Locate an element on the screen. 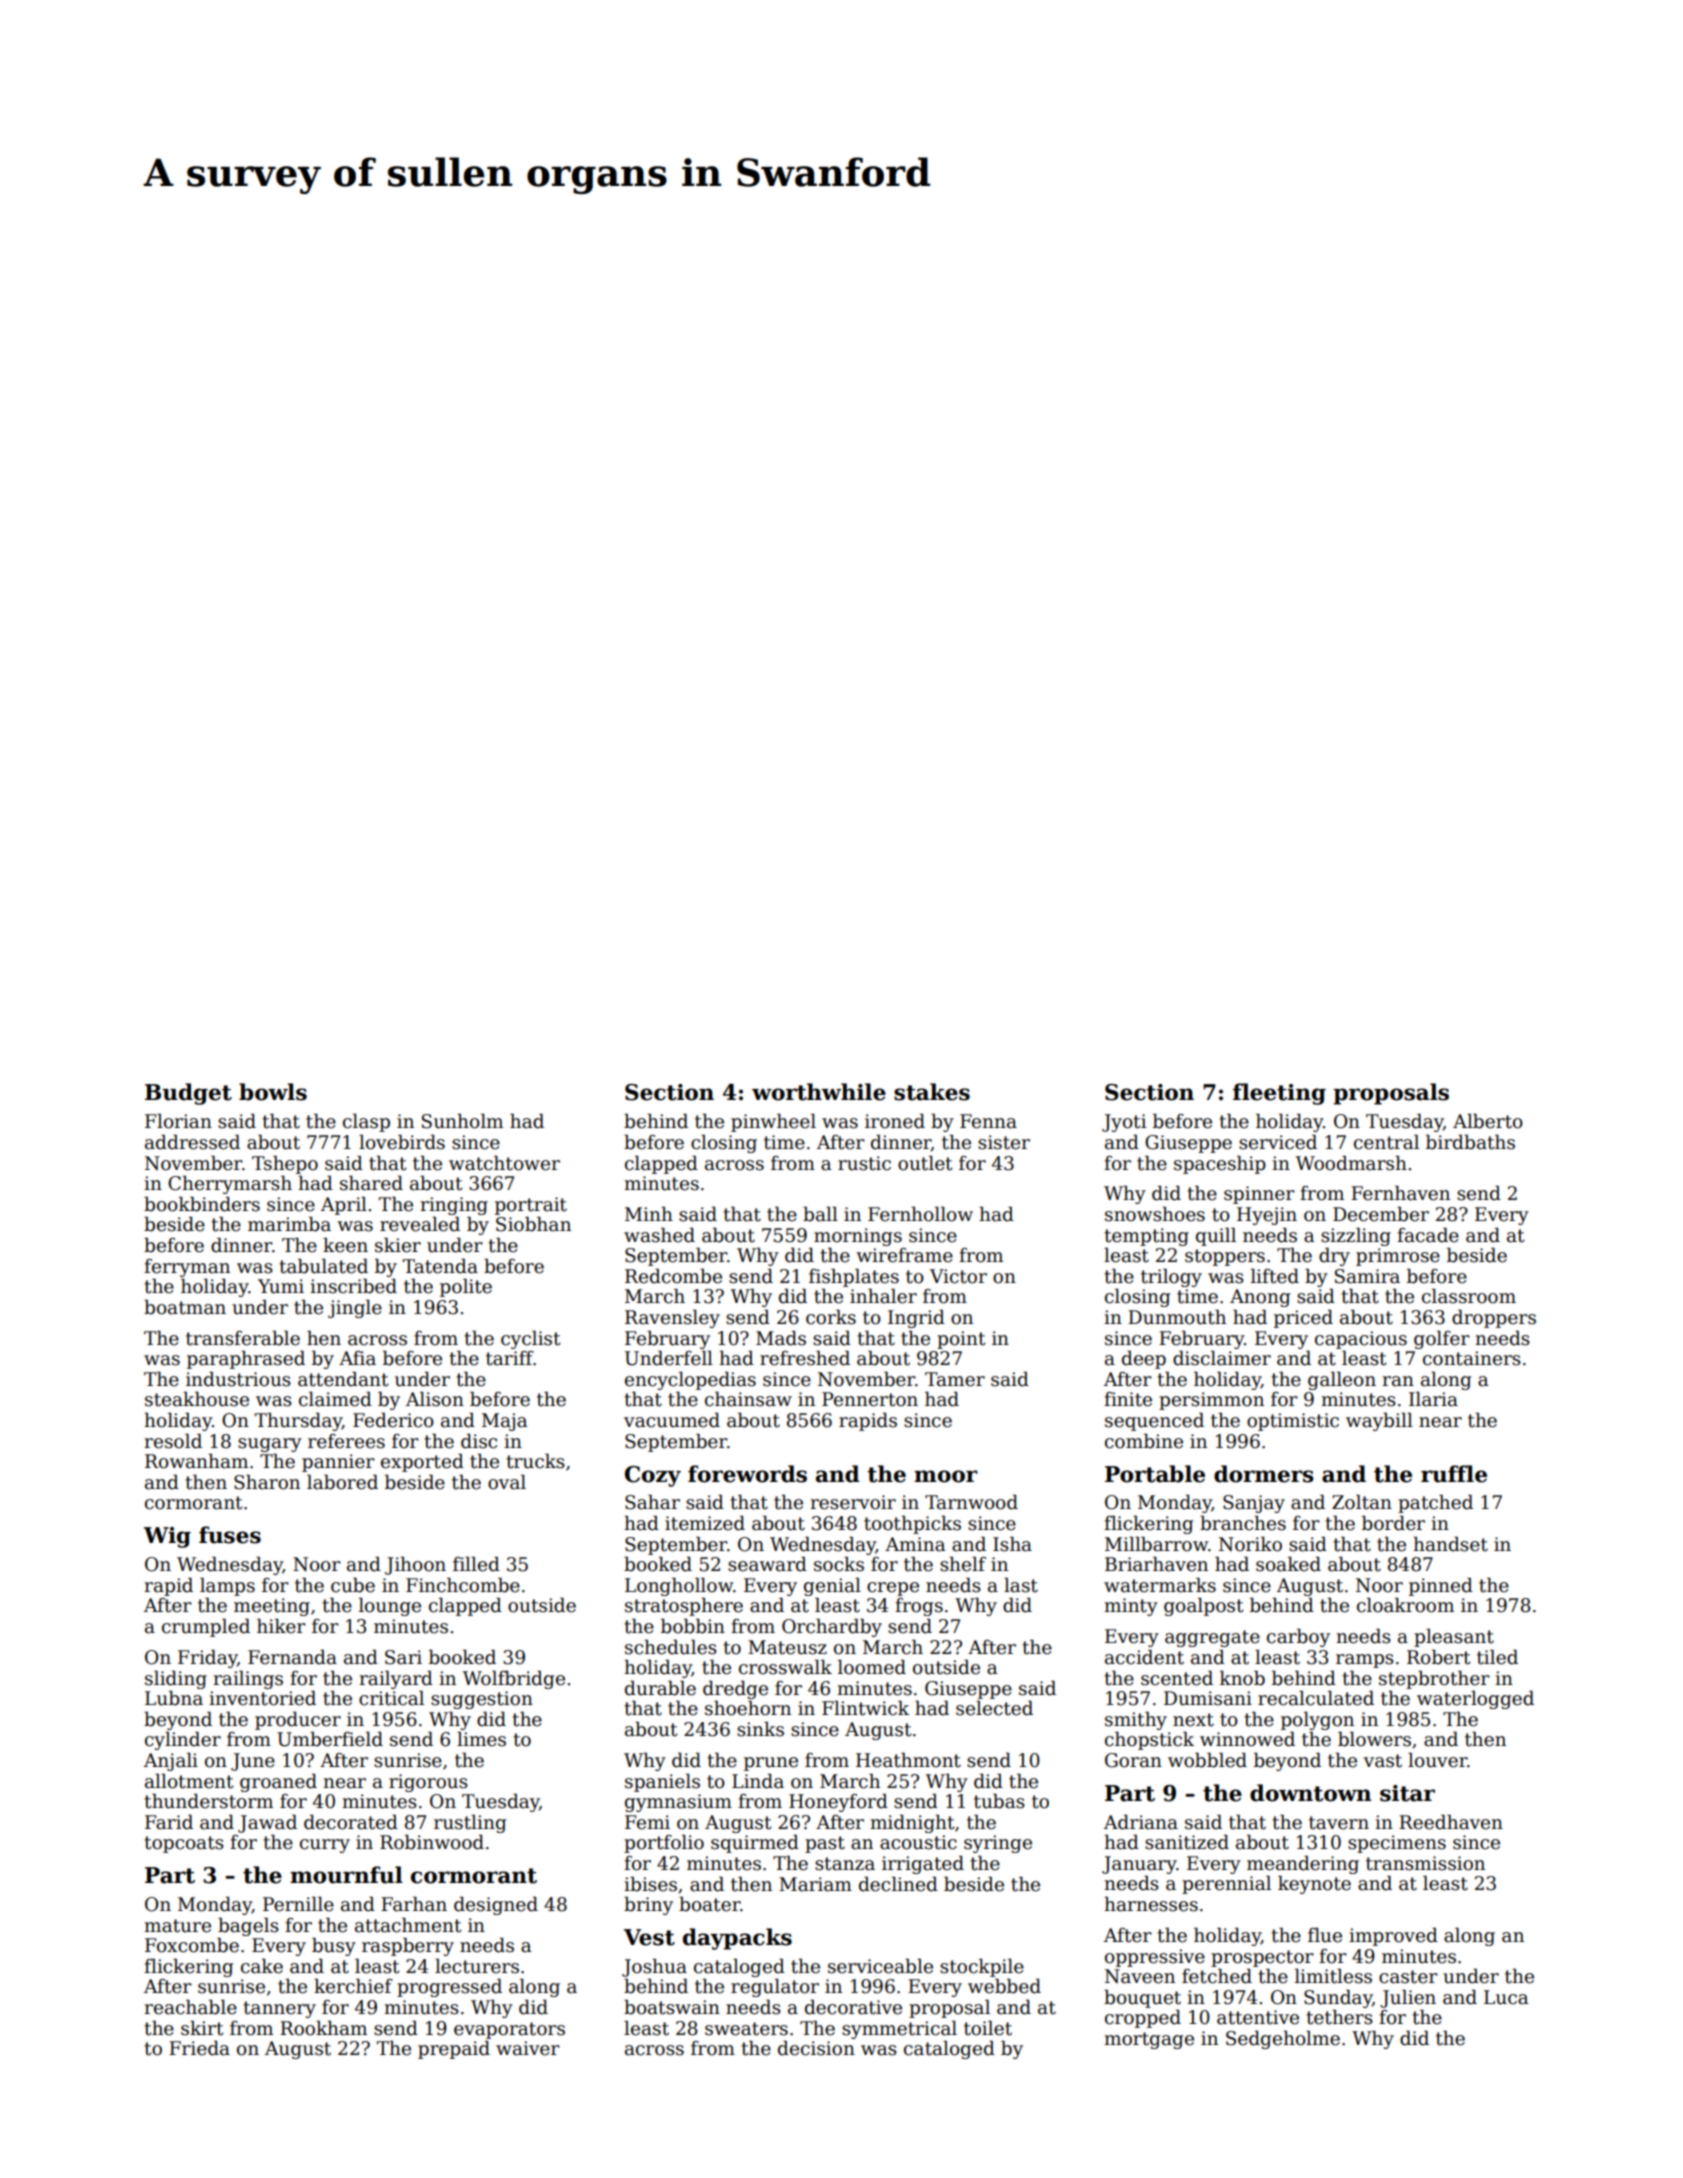 This screenshot has width=1683, height=2178. droppers is located at coordinates (1494, 1318).
